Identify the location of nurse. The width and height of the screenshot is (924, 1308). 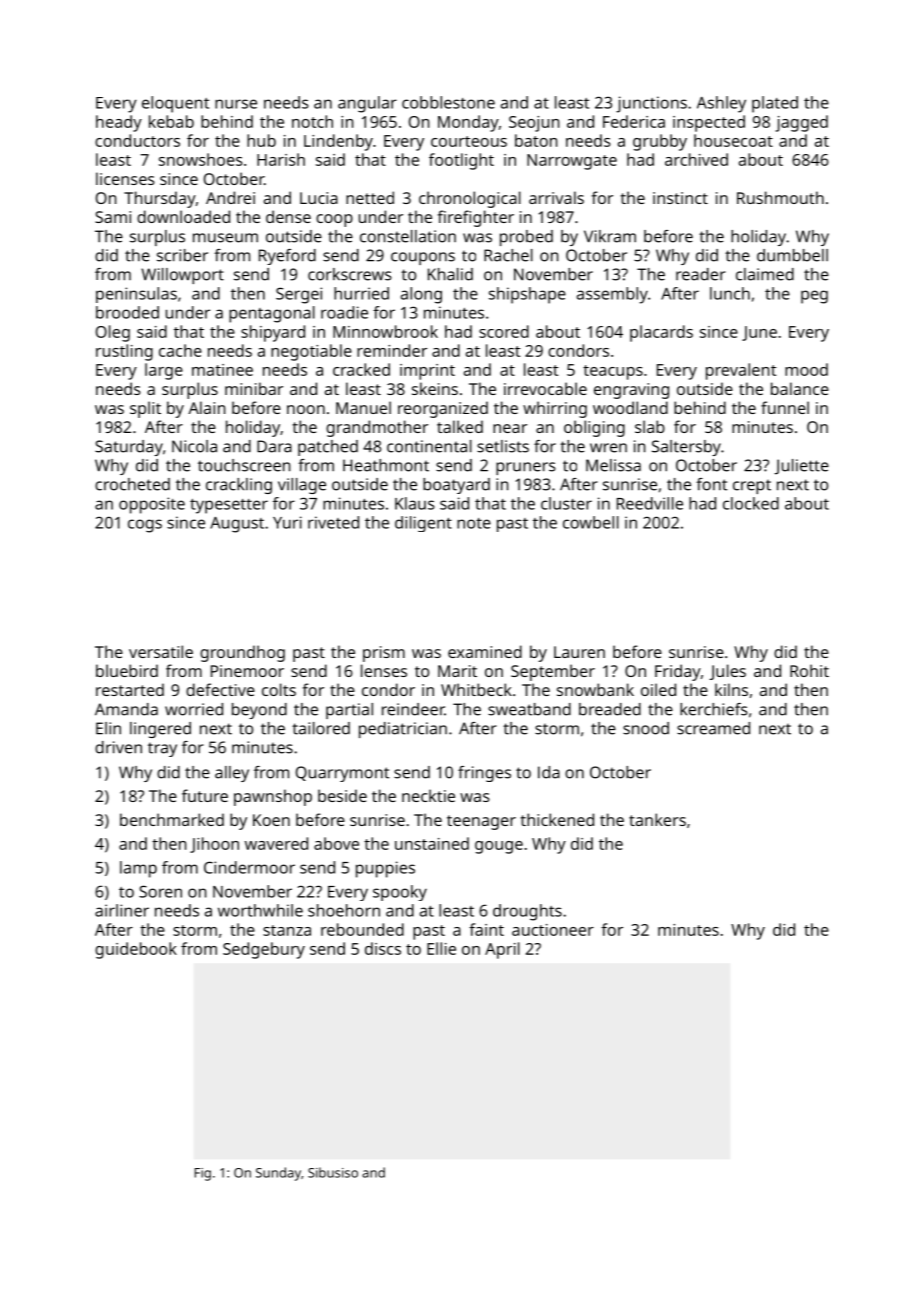
(236, 104).
